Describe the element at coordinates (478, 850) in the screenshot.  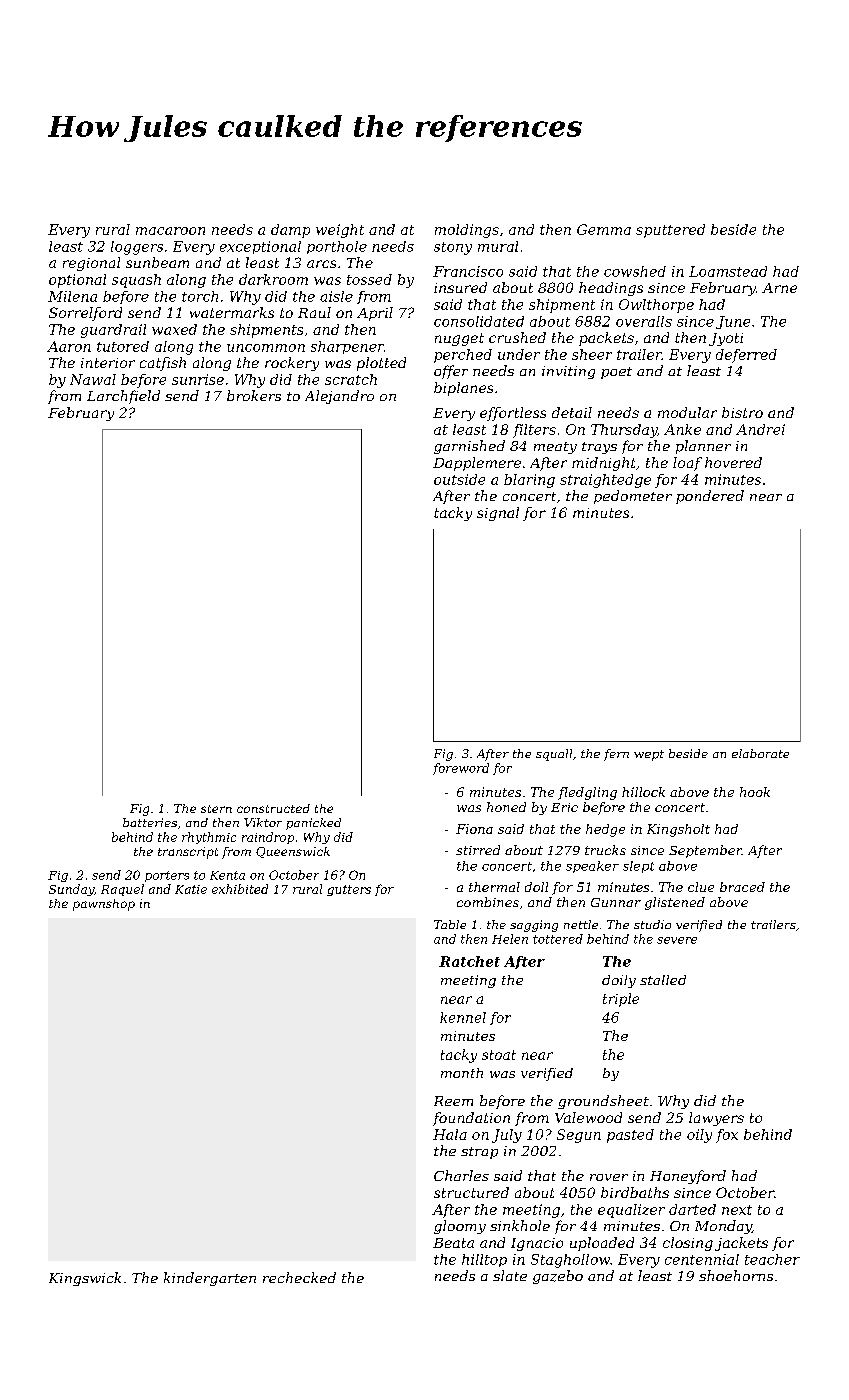
I see `stirred` at that location.
